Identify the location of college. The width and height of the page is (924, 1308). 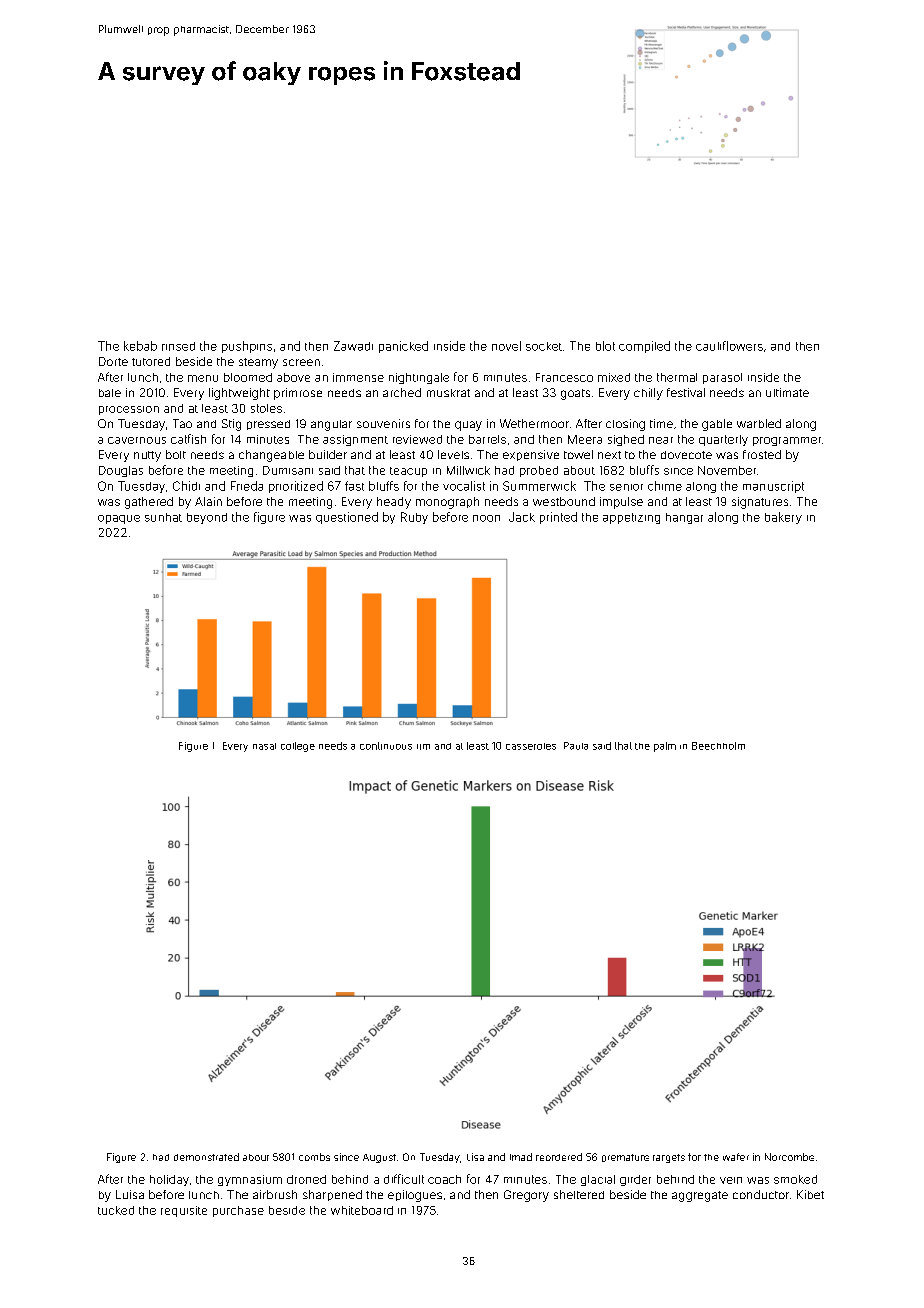
(298, 747).
